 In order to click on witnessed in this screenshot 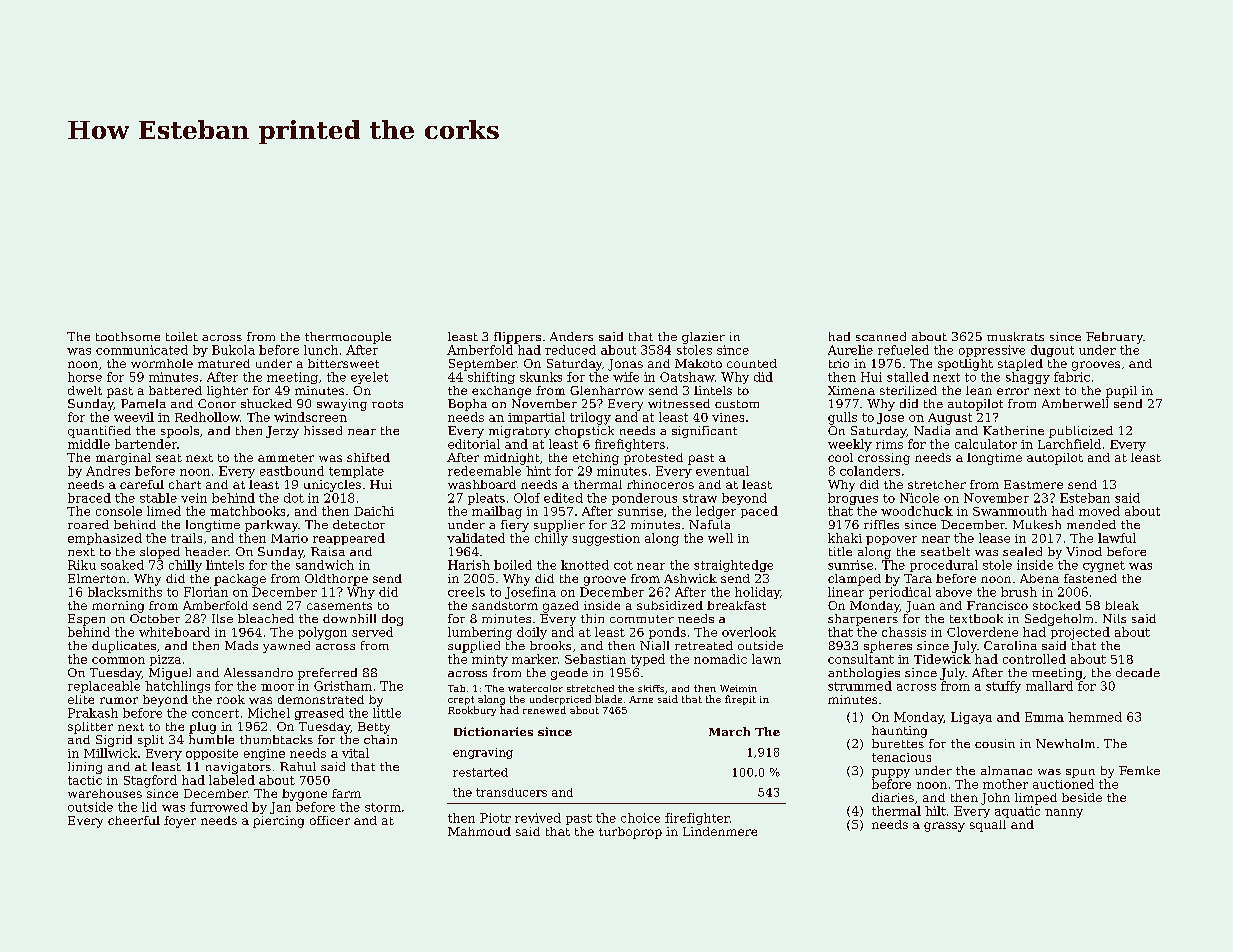, I will do `click(679, 403)`.
